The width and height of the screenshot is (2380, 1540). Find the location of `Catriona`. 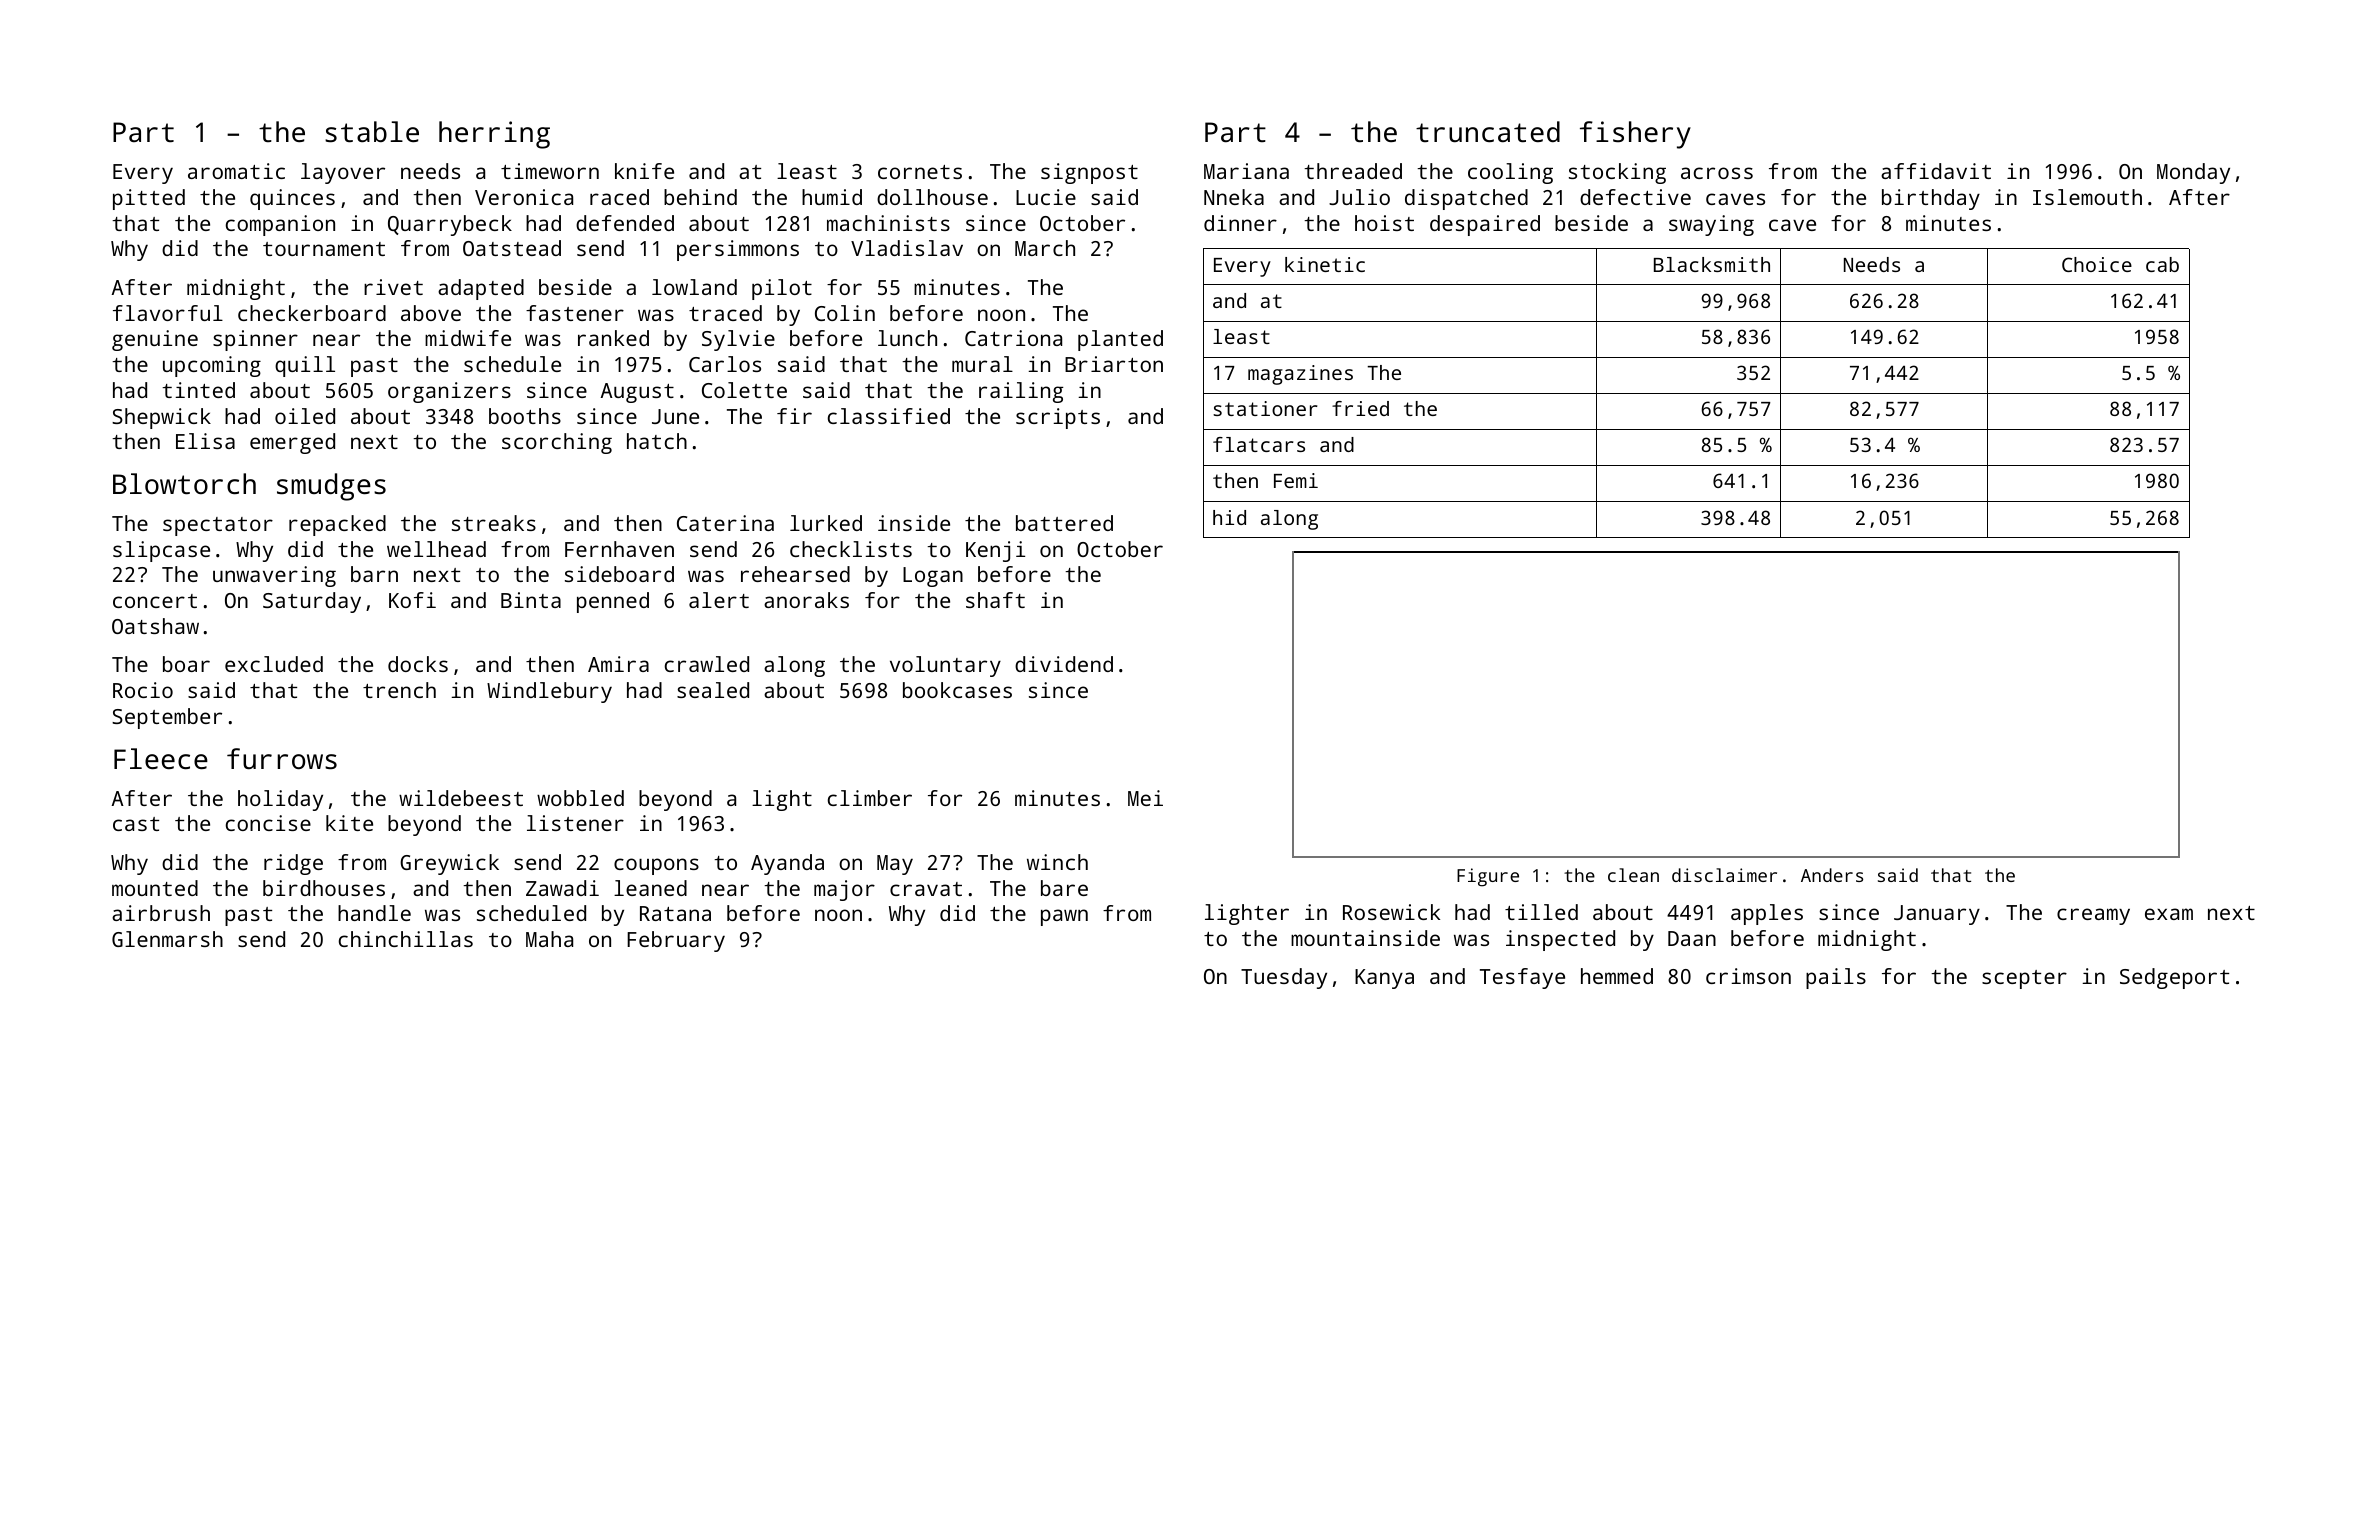

Catriona is located at coordinates (1013, 338).
